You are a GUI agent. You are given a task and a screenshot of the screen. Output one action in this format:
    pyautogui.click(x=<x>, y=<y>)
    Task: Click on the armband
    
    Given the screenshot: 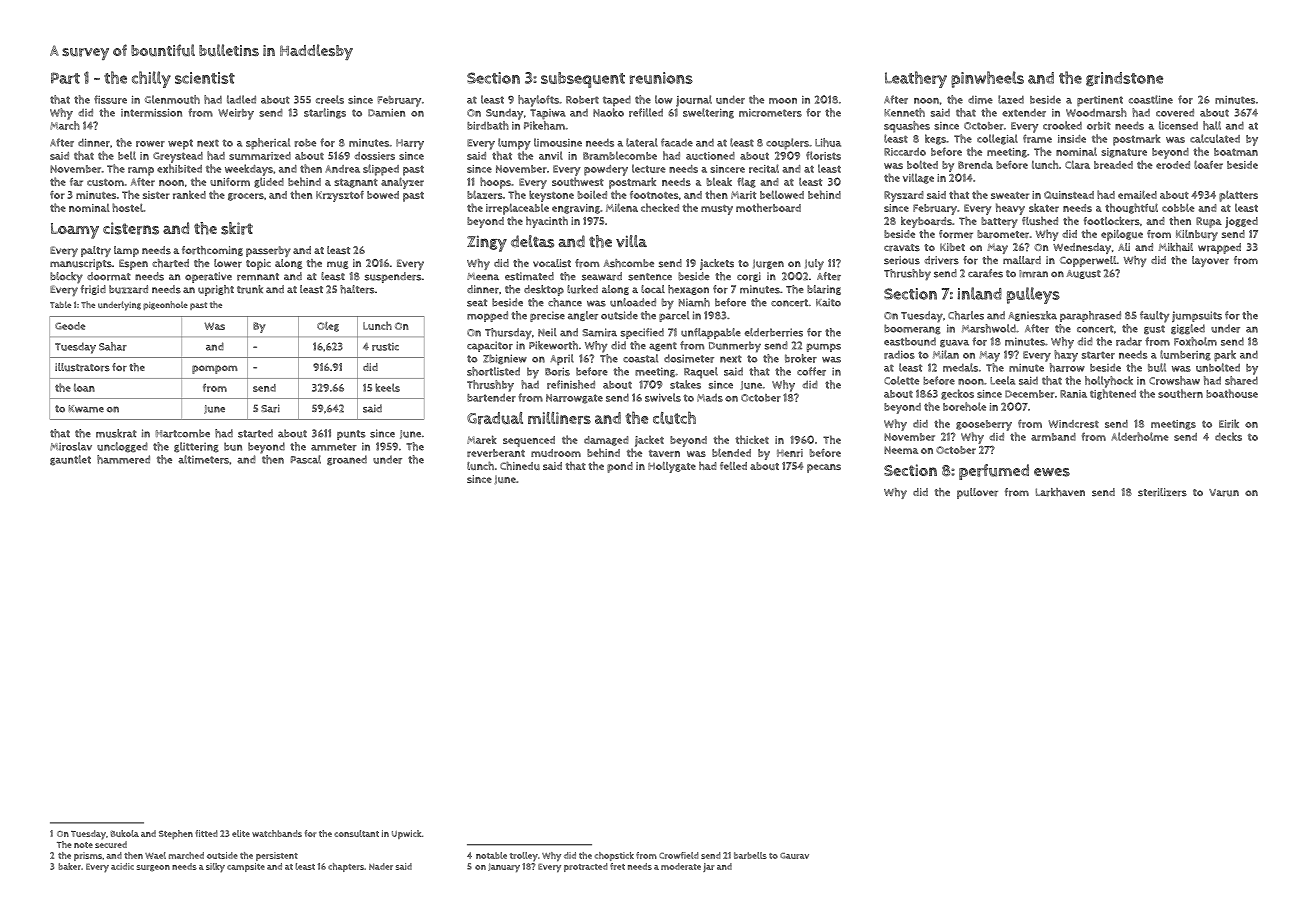 What is the action you would take?
    pyautogui.click(x=1053, y=437)
